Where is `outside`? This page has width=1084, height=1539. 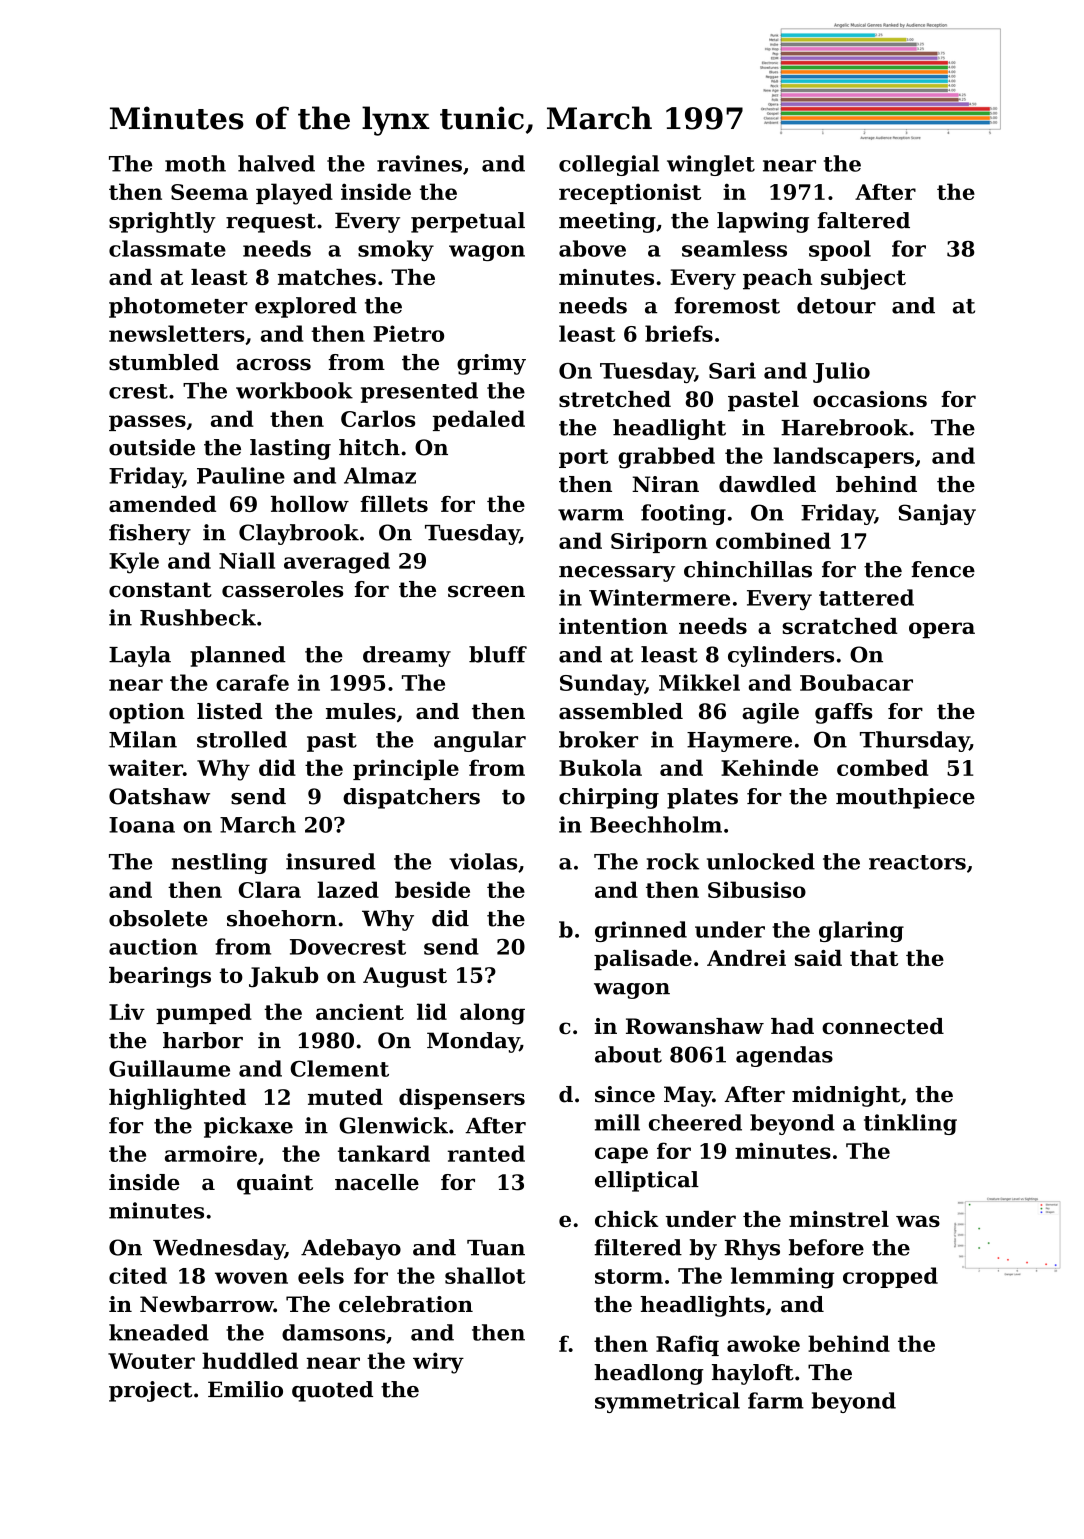 outside is located at coordinates (152, 447).
